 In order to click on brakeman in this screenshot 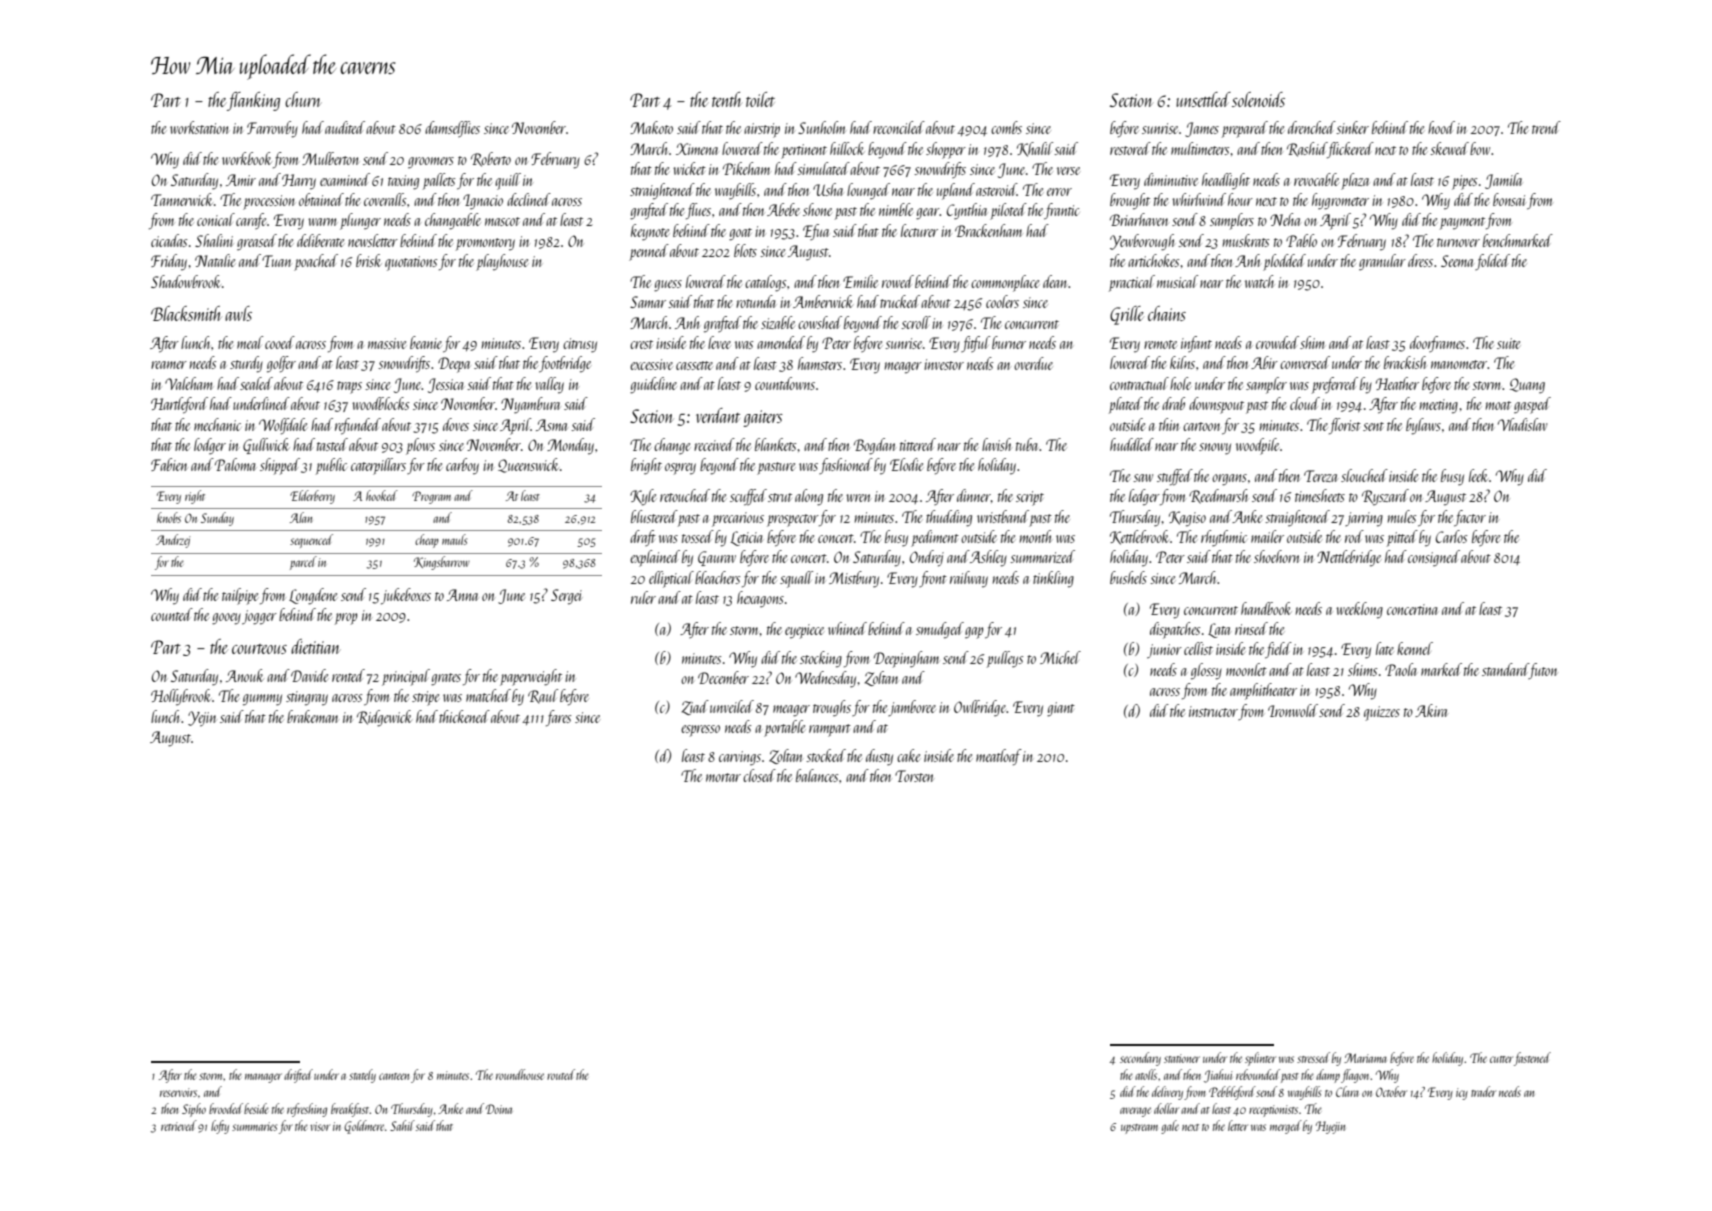, I will do `click(312, 716)`.
